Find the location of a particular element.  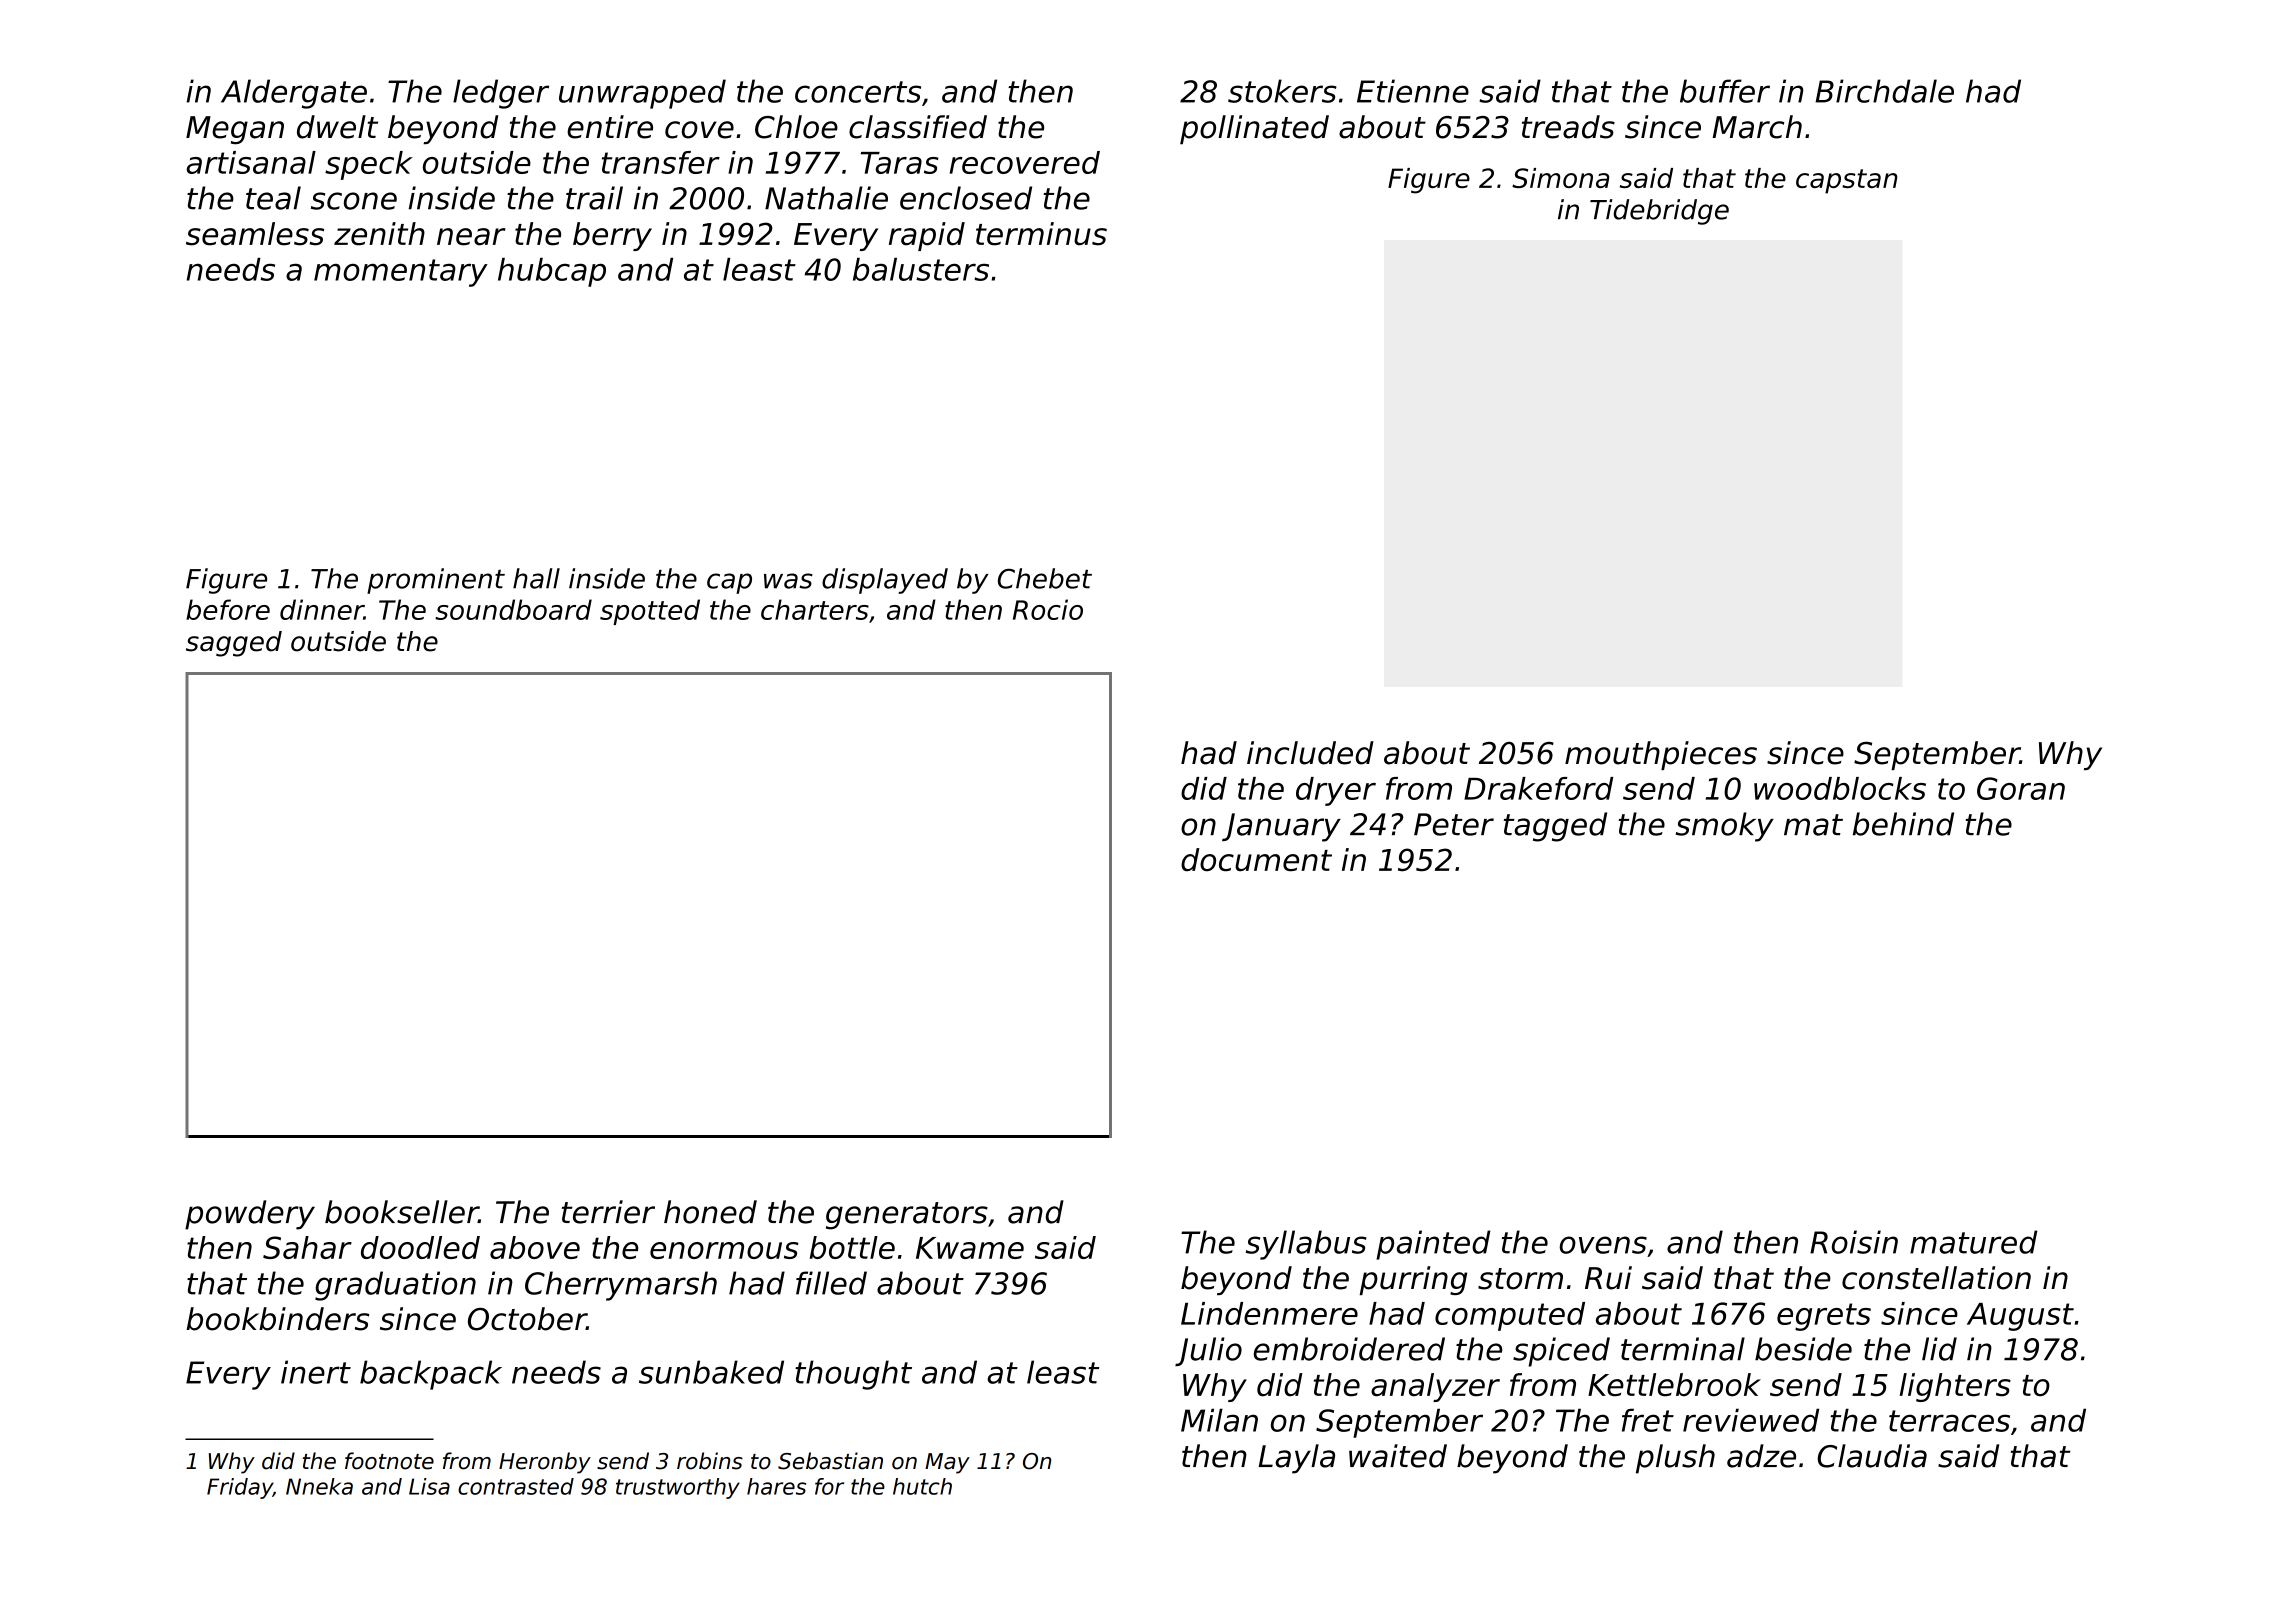

inert is located at coordinates (316, 1372).
